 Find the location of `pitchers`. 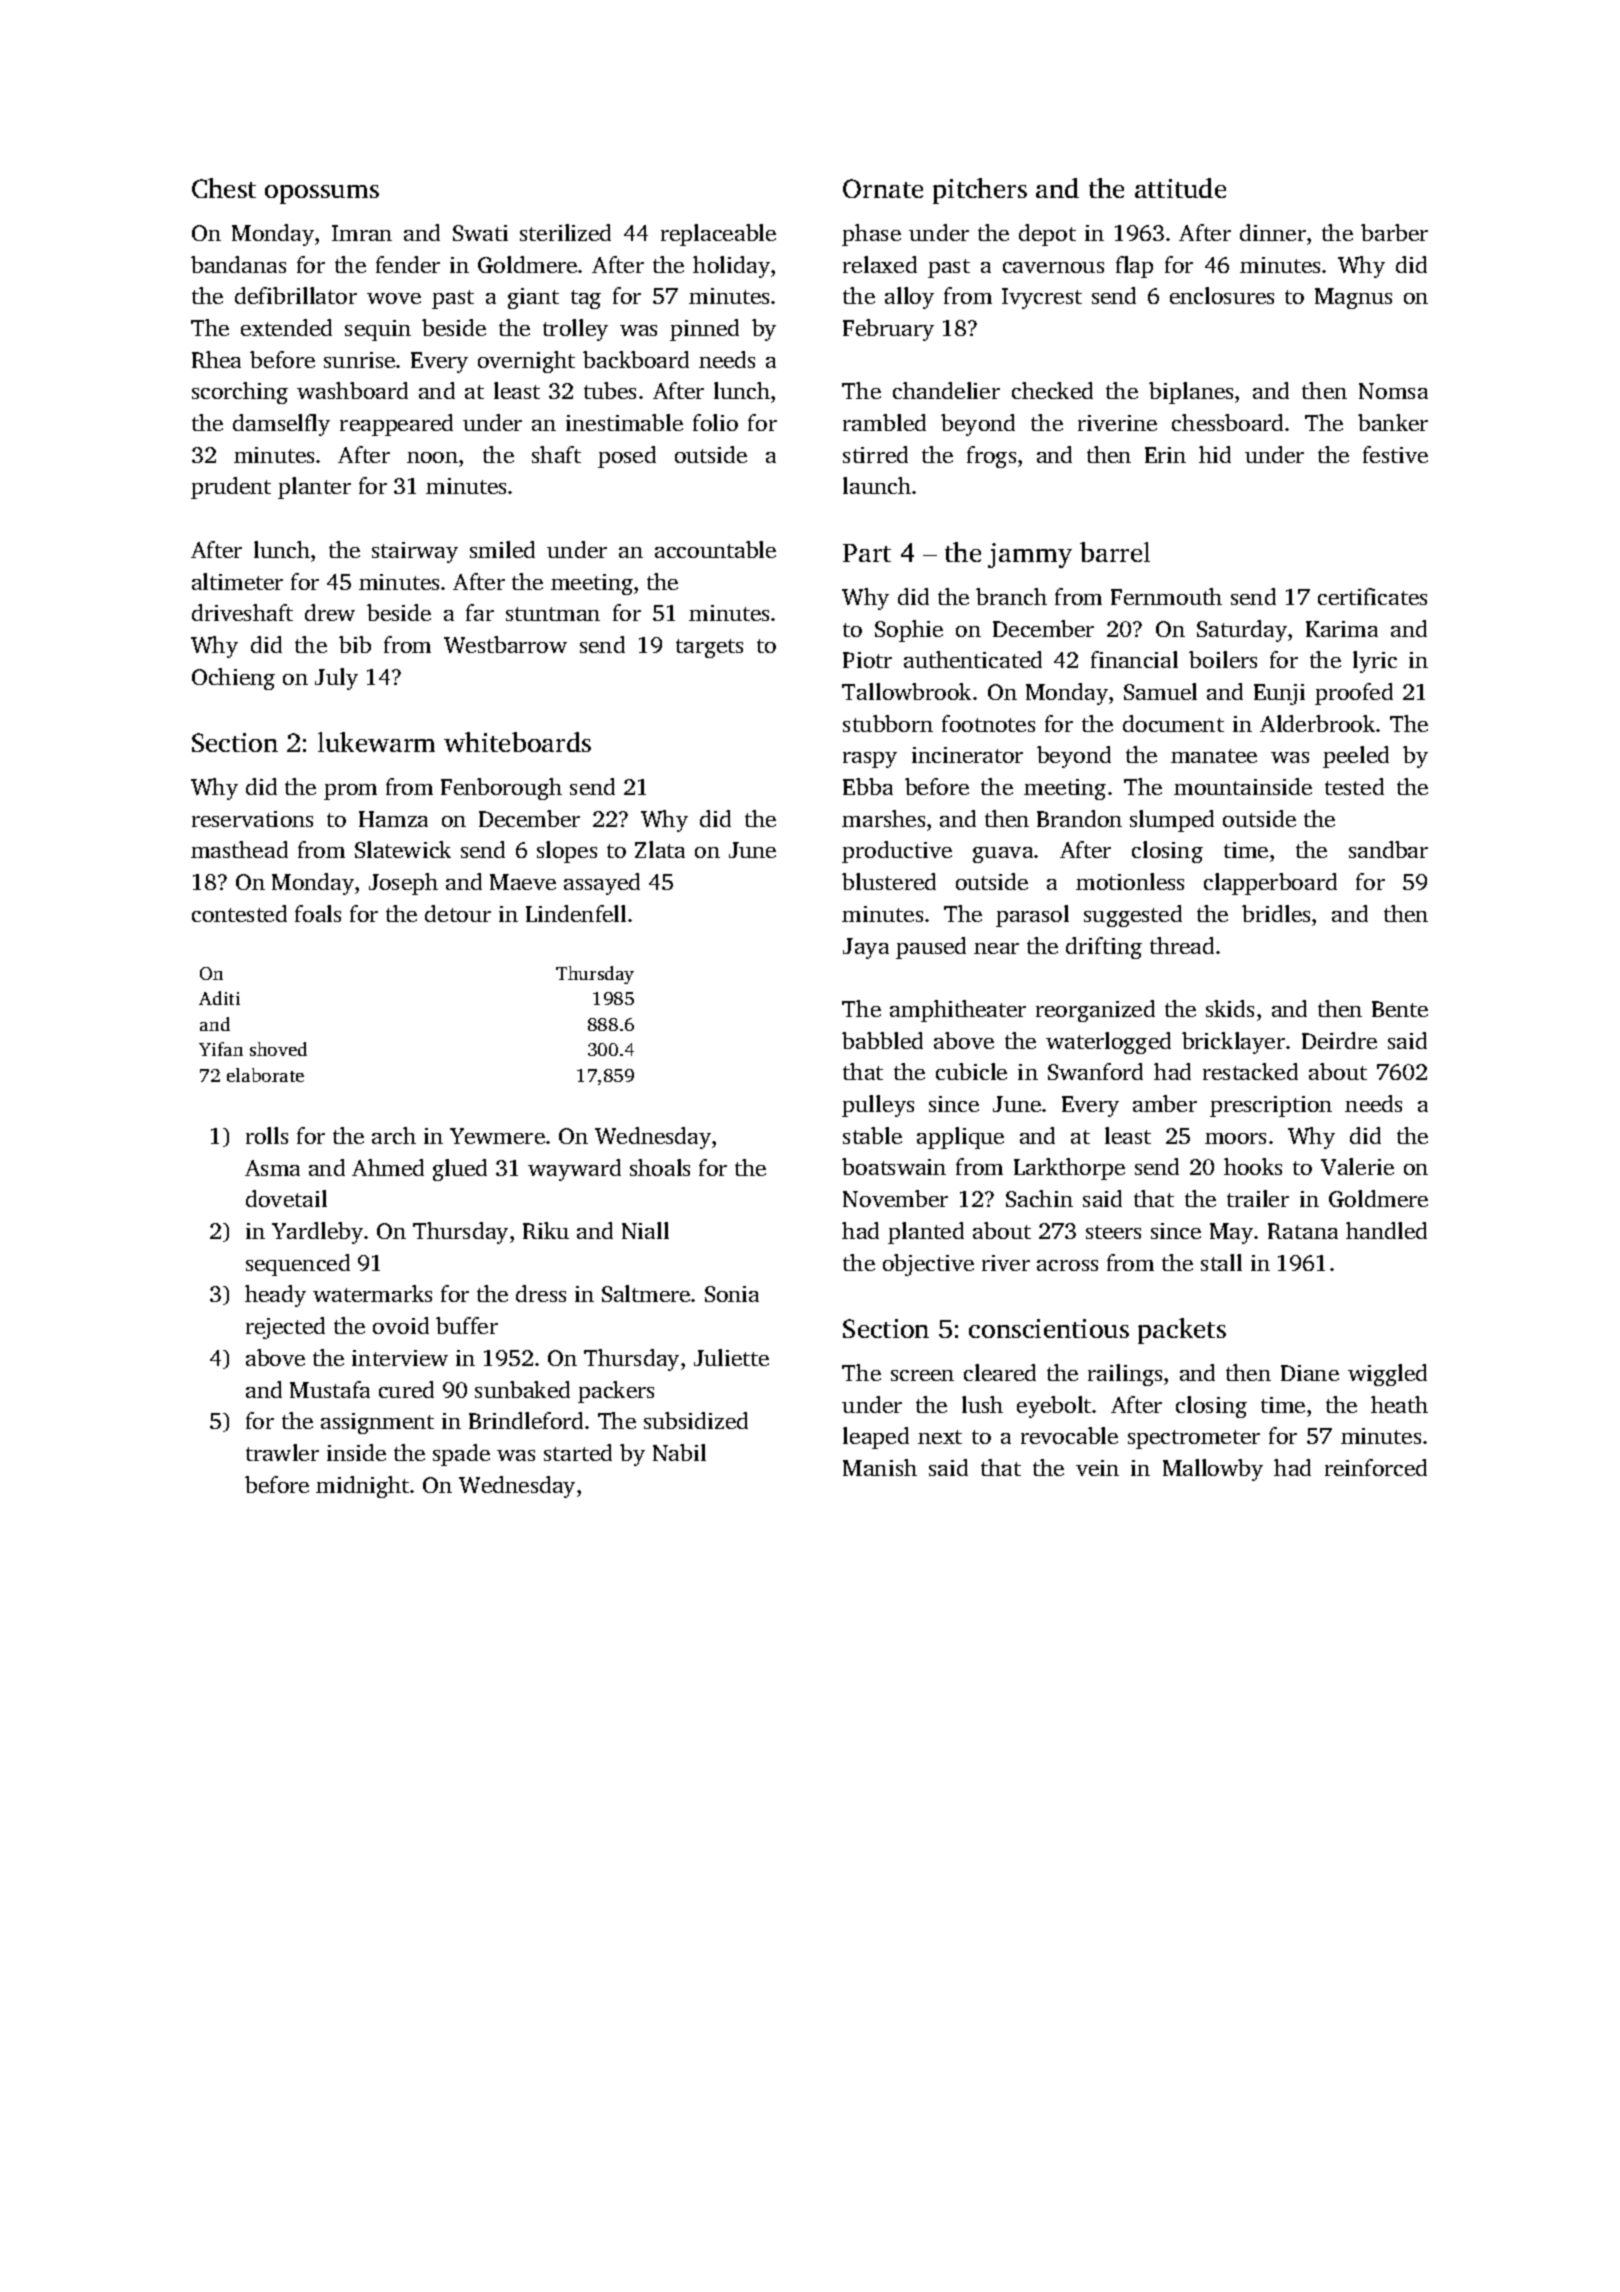

pitchers is located at coordinates (980, 191).
